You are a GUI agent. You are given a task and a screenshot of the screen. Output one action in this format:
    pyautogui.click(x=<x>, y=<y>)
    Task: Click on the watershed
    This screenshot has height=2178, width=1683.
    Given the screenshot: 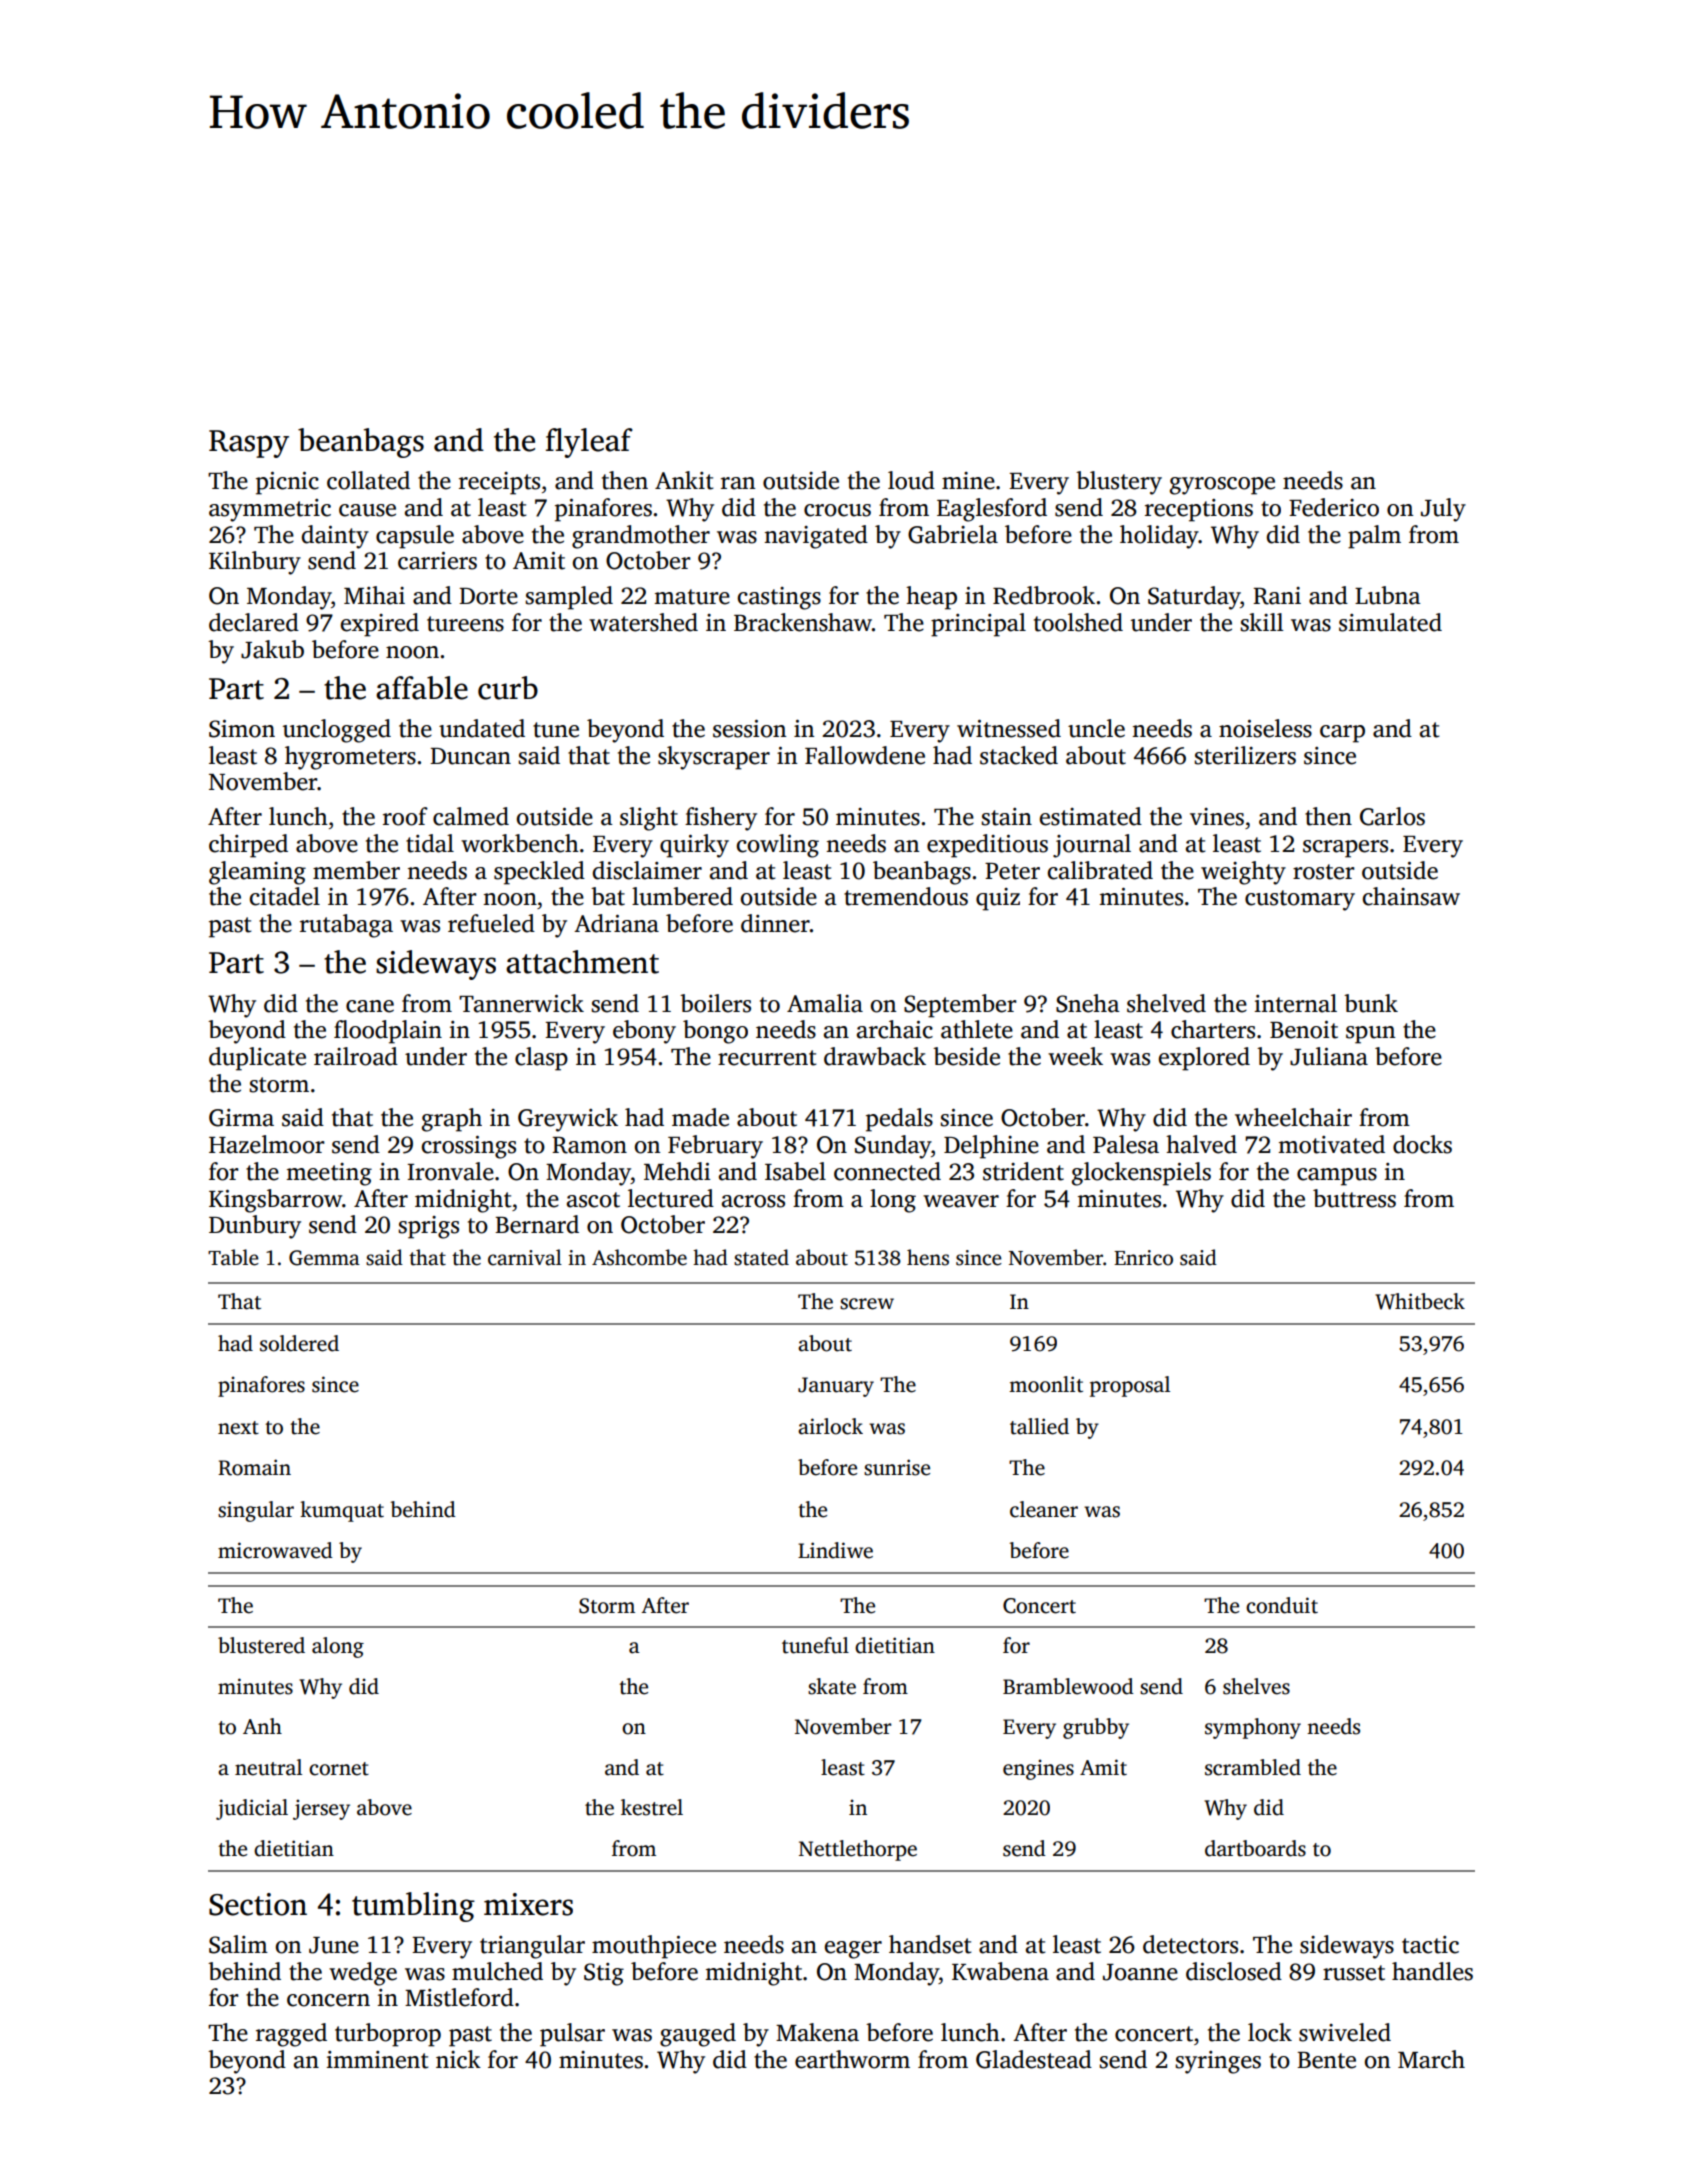 What is the action you would take?
    pyautogui.click(x=643, y=622)
